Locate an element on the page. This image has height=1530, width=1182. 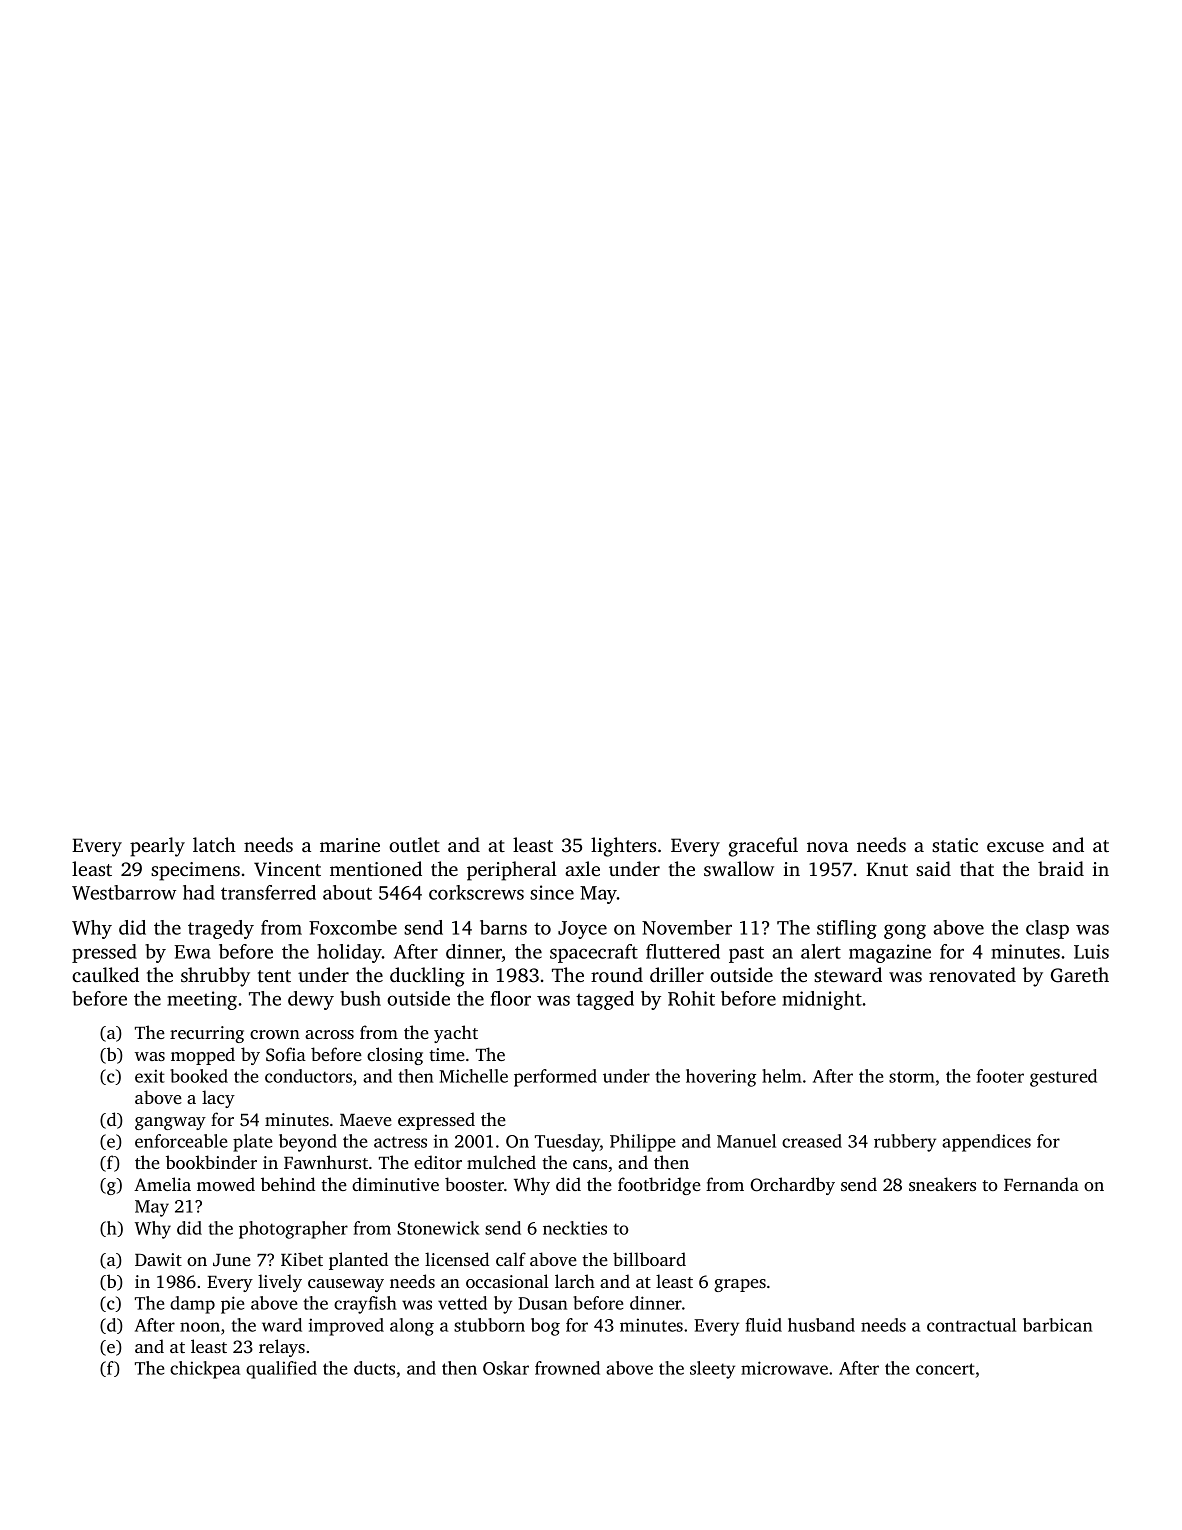
Amelia is located at coordinates (162, 1184).
